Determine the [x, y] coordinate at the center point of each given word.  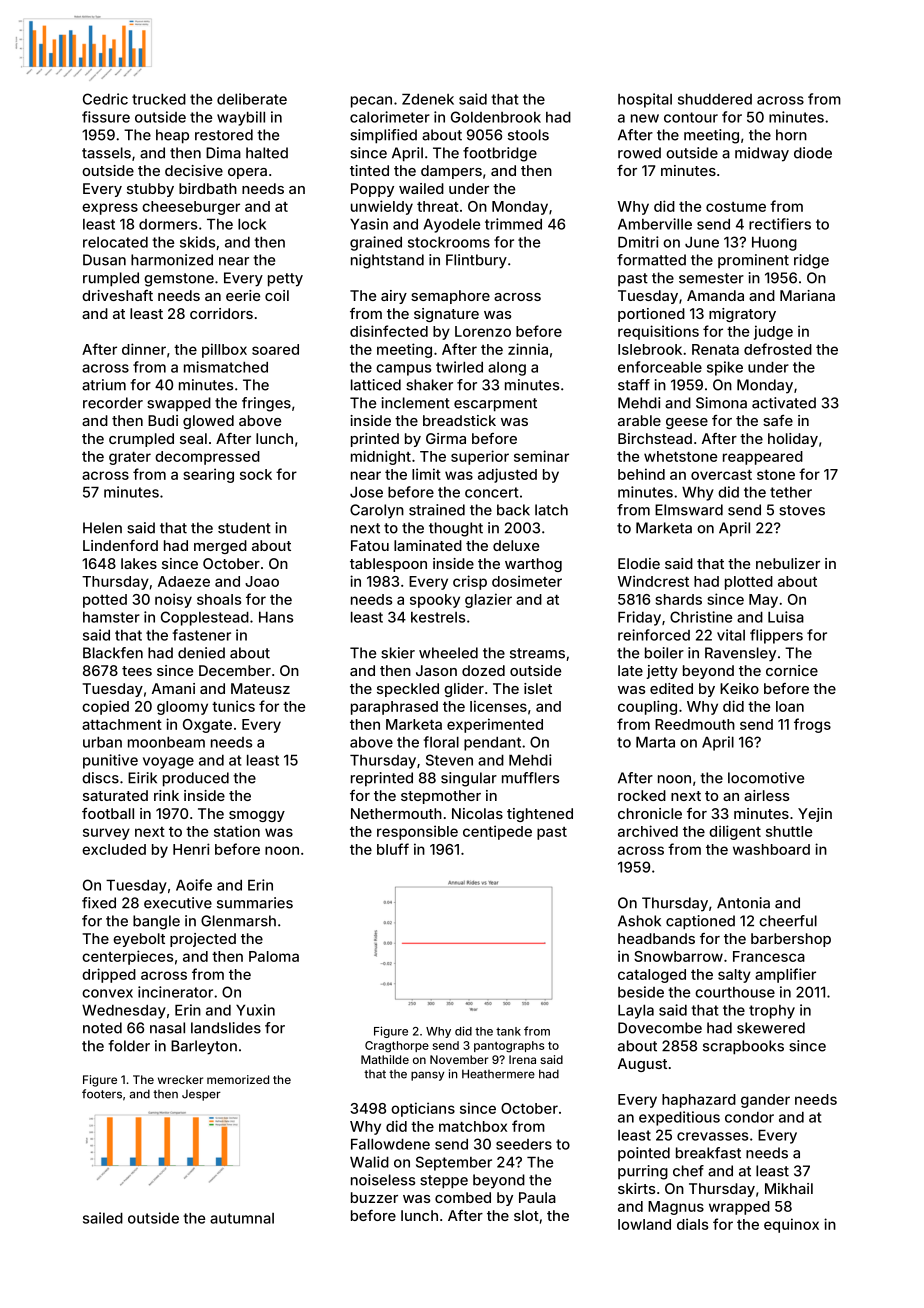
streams [537, 653]
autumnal [242, 1218]
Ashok [639, 921]
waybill [241, 118]
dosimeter [527, 581]
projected [203, 940]
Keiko [739, 688]
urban [102, 742]
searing [209, 475]
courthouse [735, 992]
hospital [645, 100]
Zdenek [428, 99]
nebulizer [788, 563]
